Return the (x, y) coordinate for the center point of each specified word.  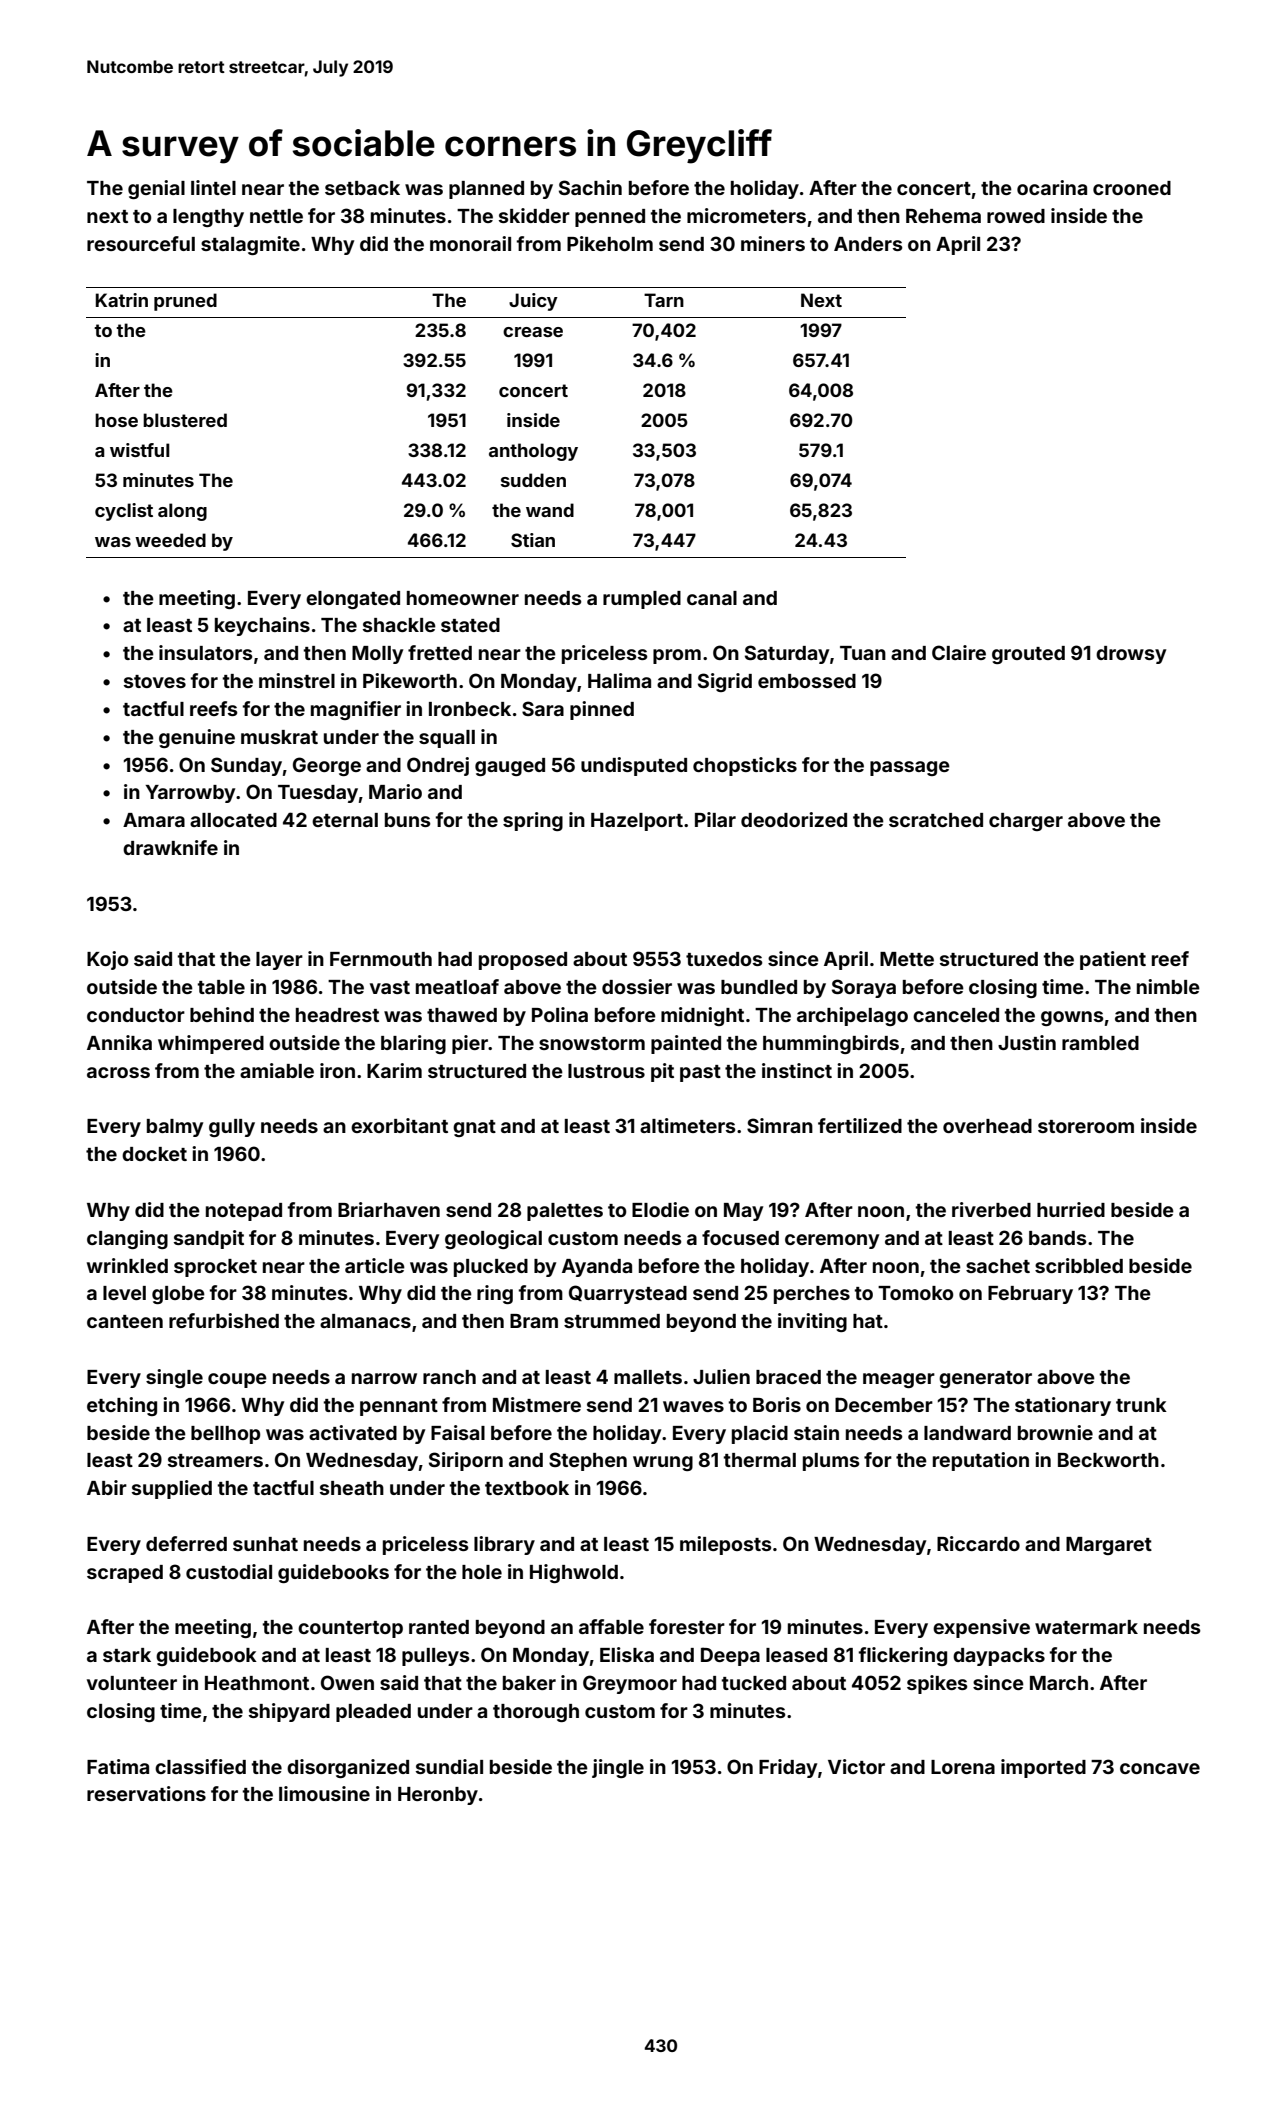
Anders (868, 244)
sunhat (265, 1544)
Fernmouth (381, 959)
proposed (523, 961)
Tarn (664, 300)
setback (362, 188)
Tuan (863, 653)
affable (611, 1626)
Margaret (1109, 1546)
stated (470, 625)
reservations (146, 1793)
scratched (936, 820)
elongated (353, 600)
